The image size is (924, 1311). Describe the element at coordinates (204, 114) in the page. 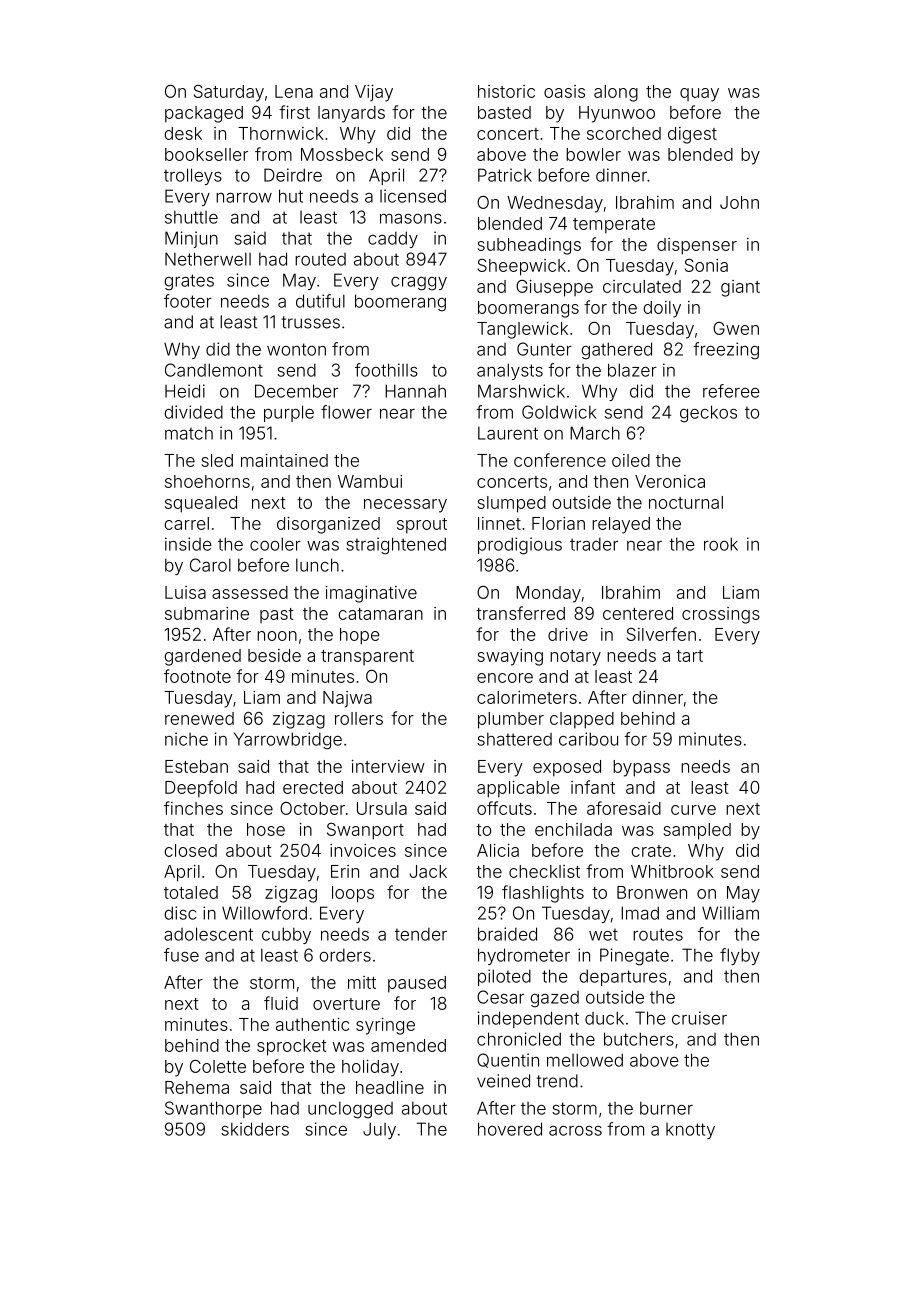

I see `packaged` at that location.
